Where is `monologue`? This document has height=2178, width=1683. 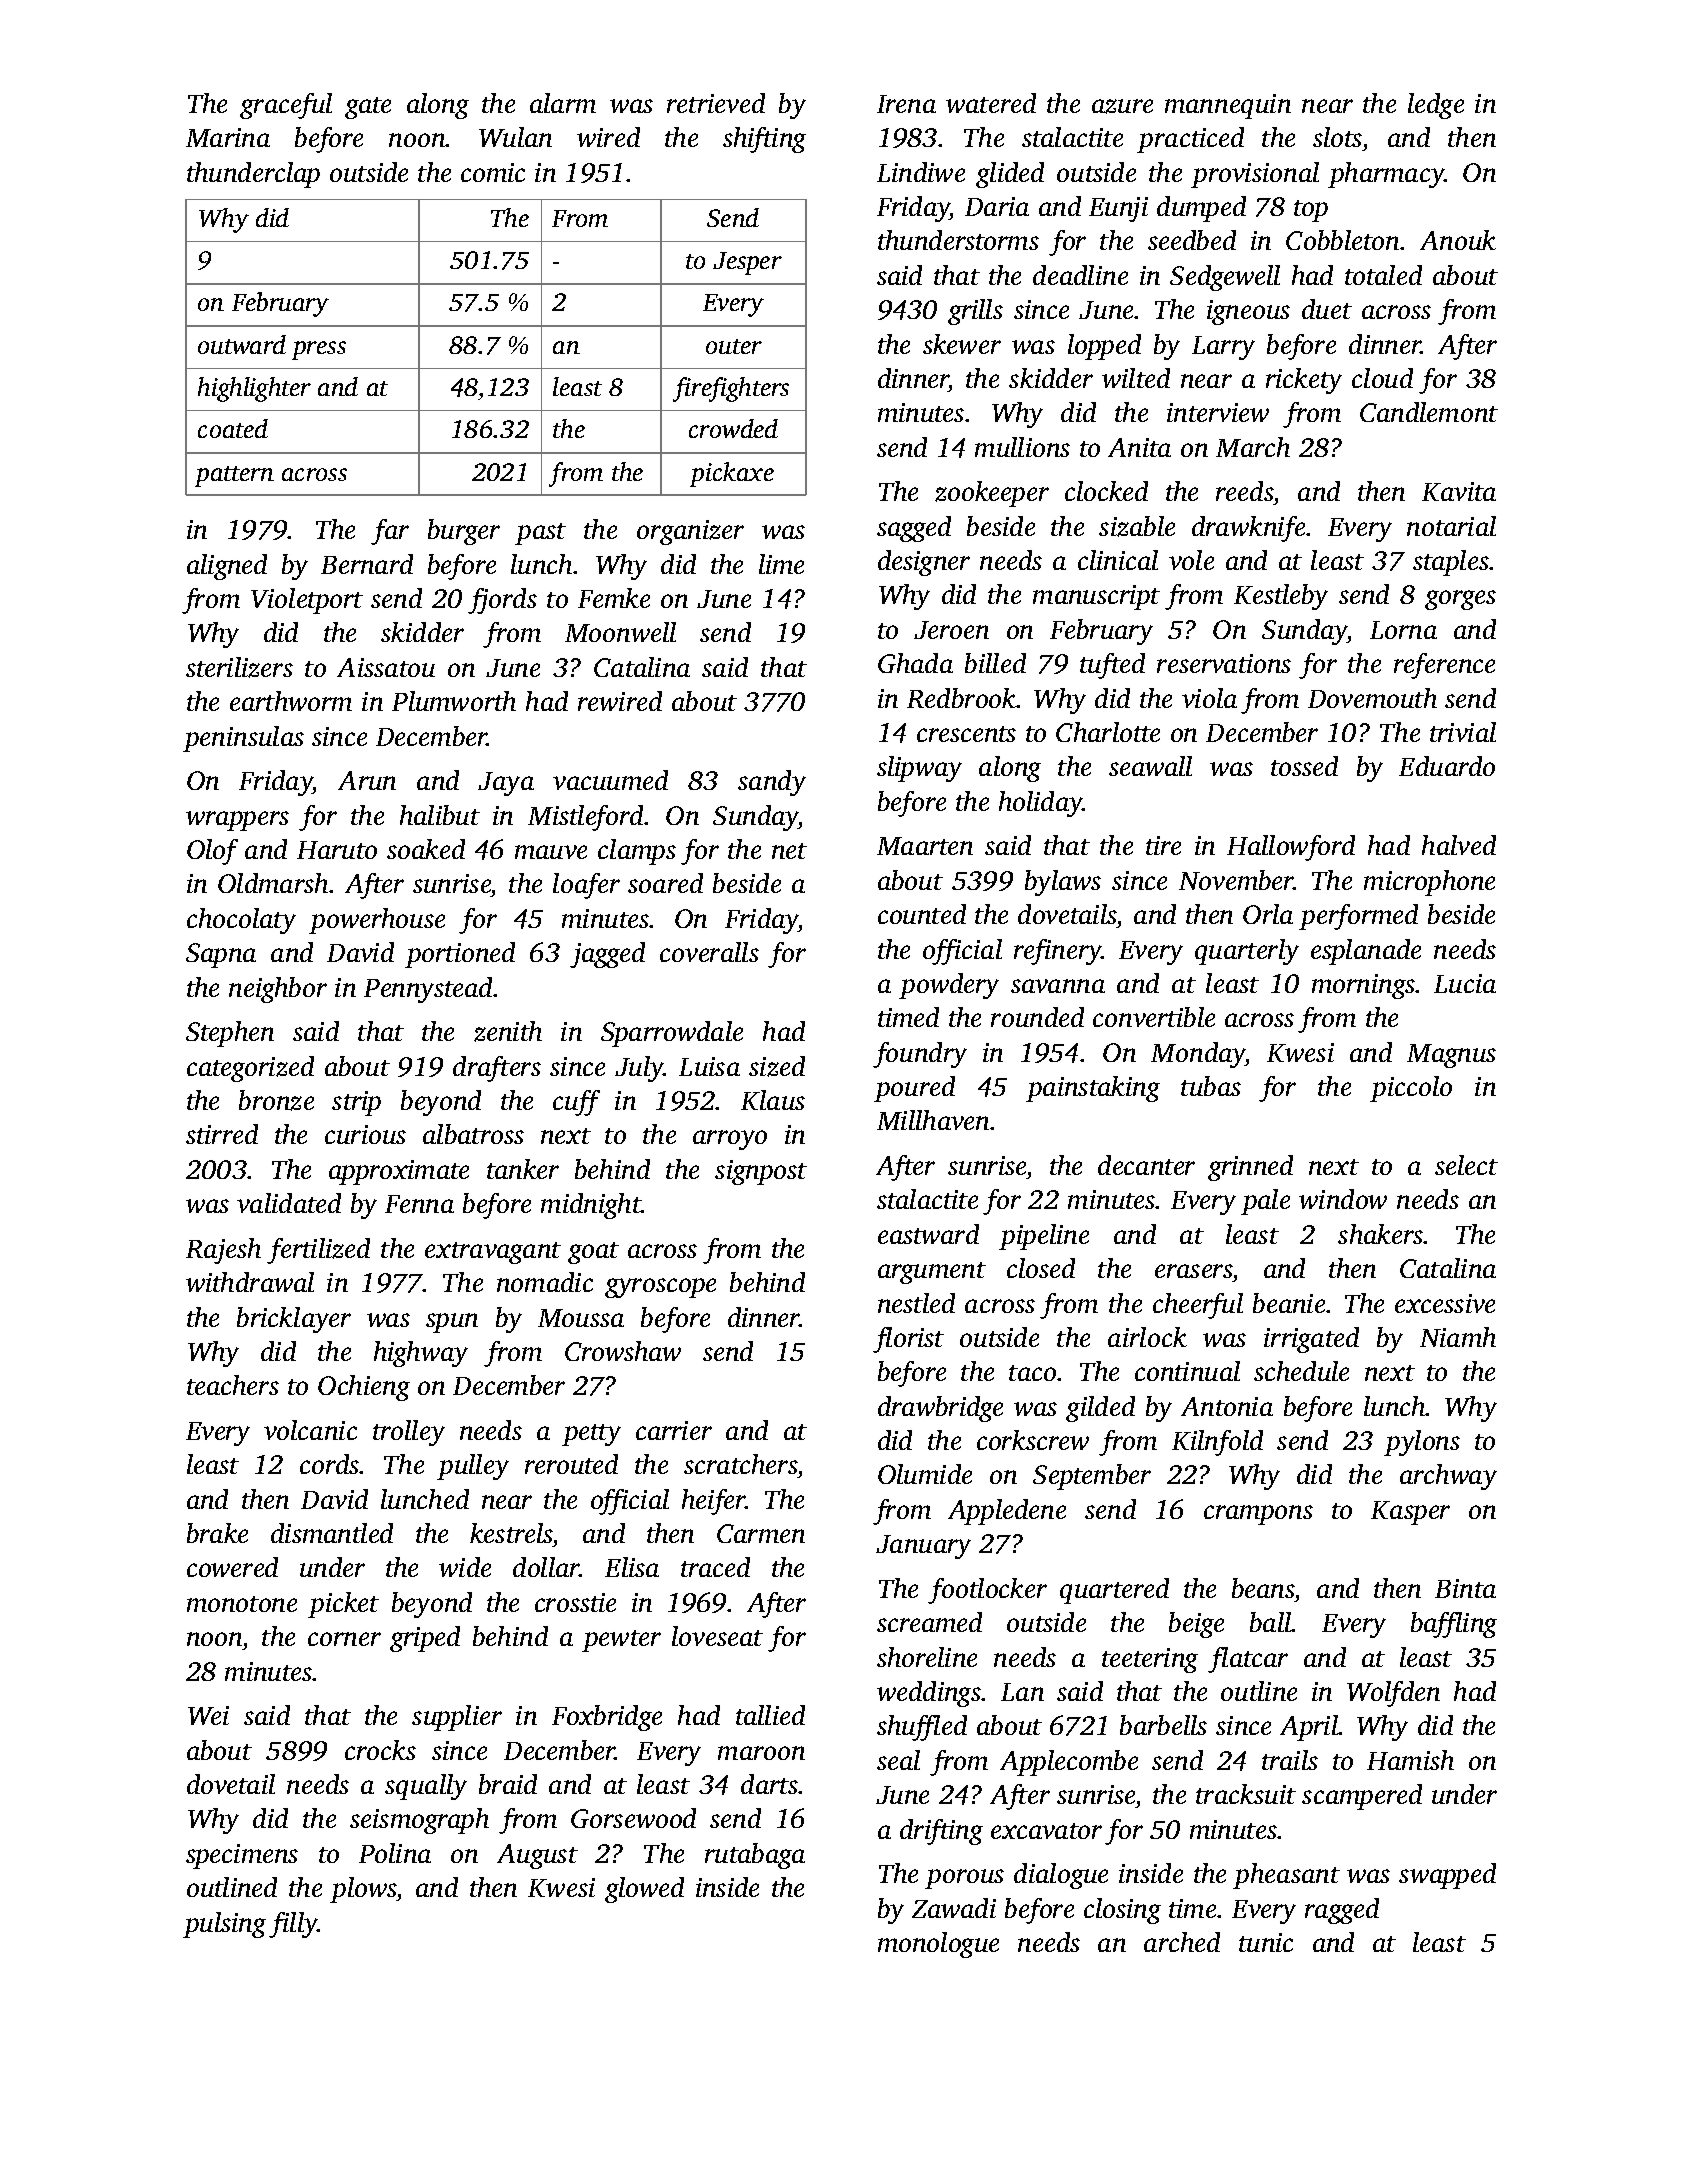
monologue is located at coordinates (938, 1945).
